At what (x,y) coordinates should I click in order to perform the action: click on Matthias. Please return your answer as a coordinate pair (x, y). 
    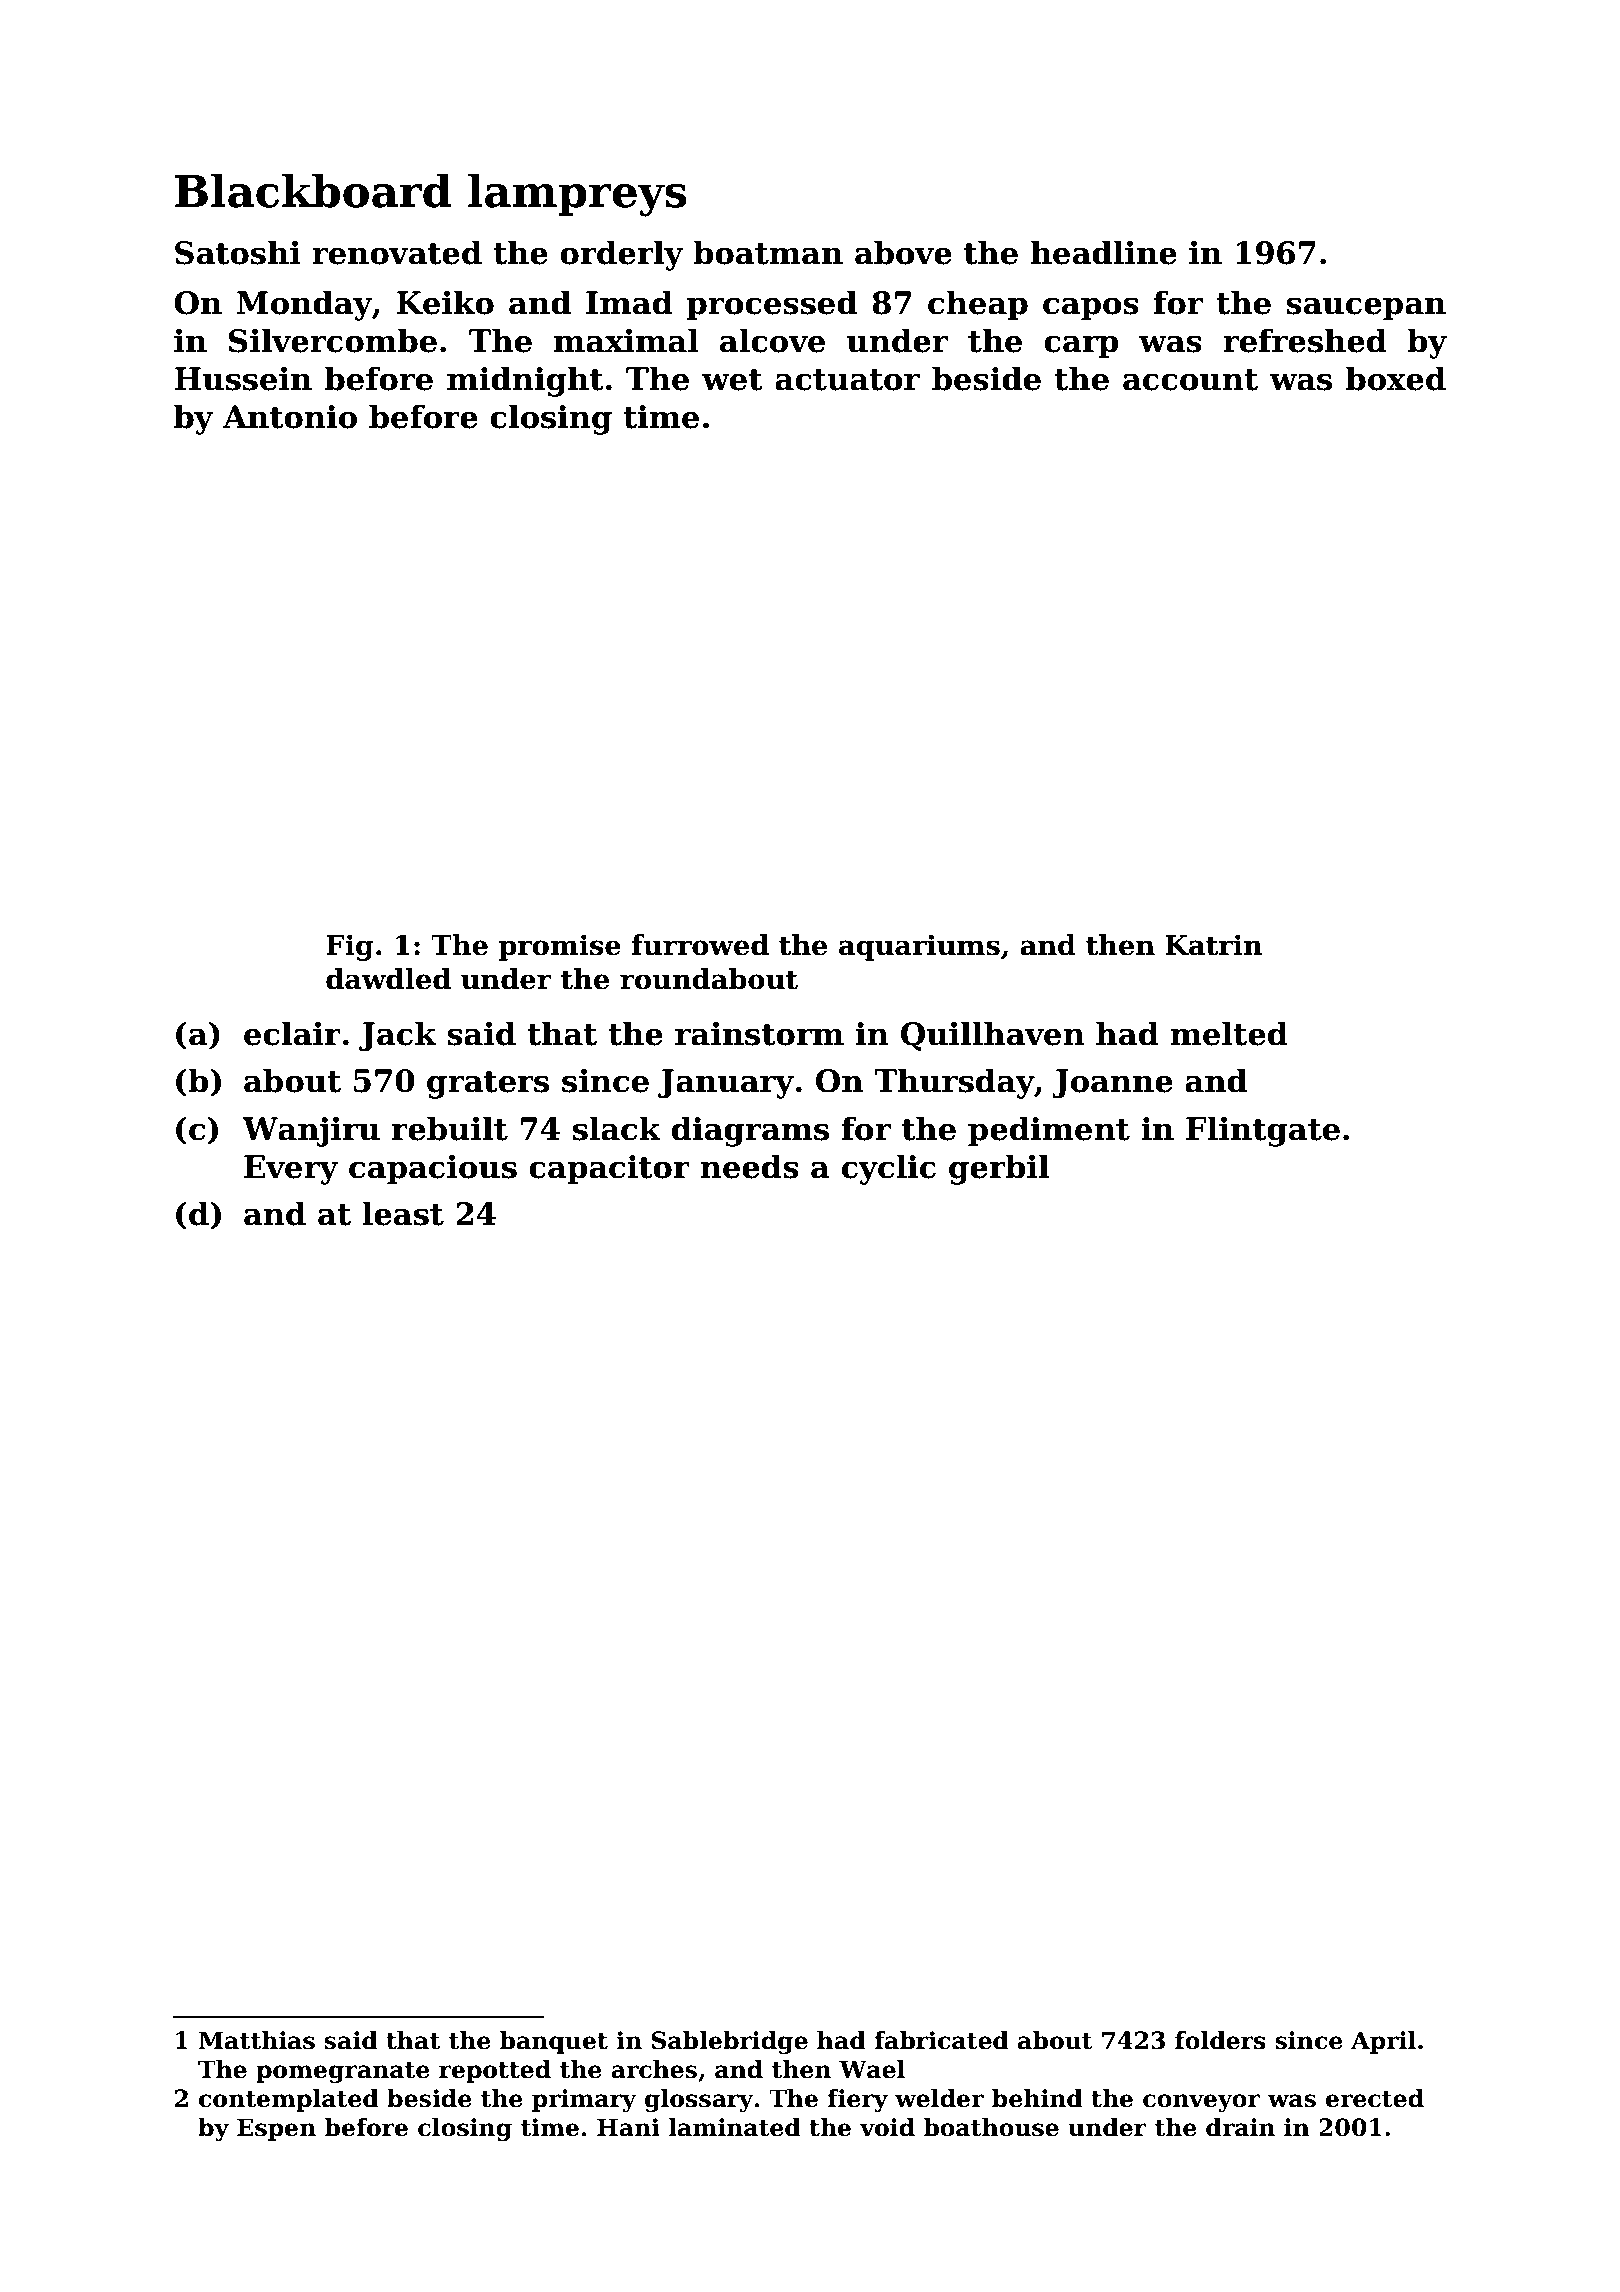
    Looking at the image, I should click on (257, 2040).
